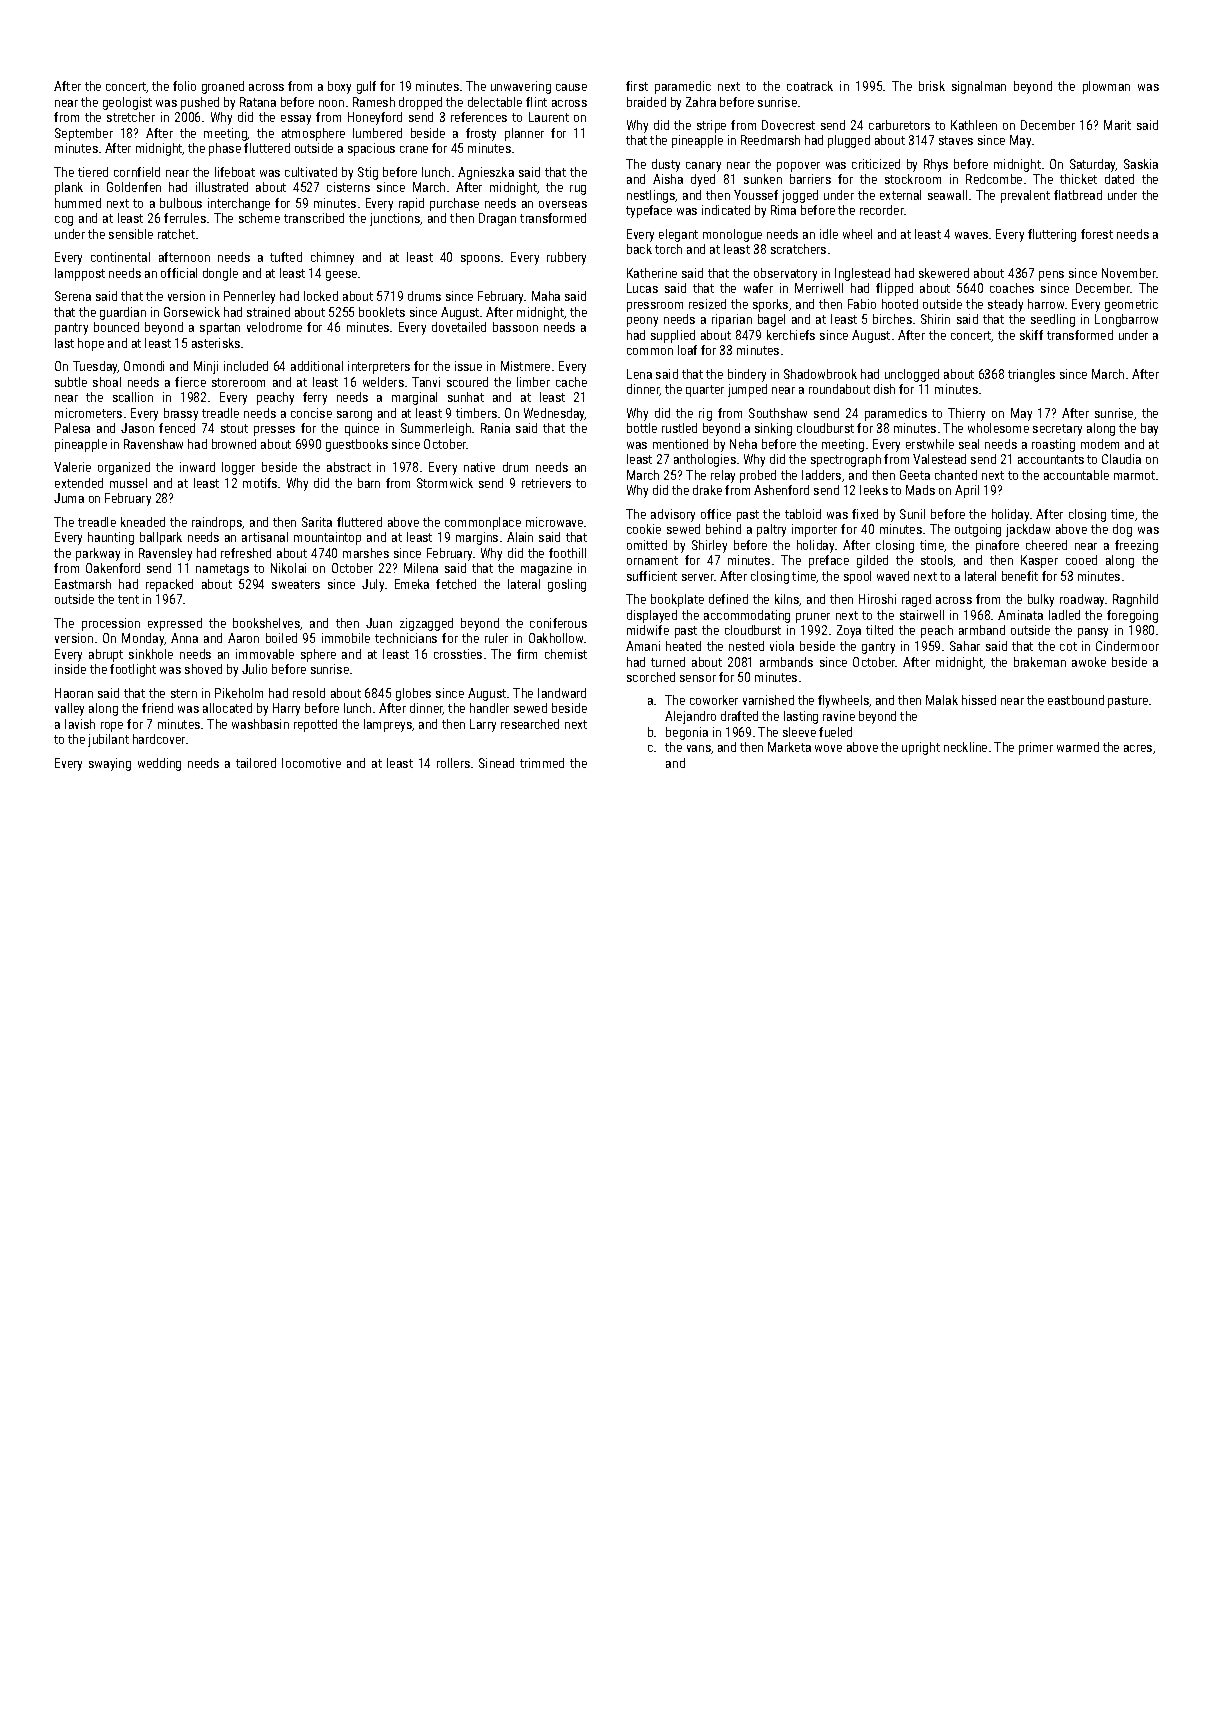  What do you see at coordinates (967, 491) in the image?
I see `April` at bounding box center [967, 491].
